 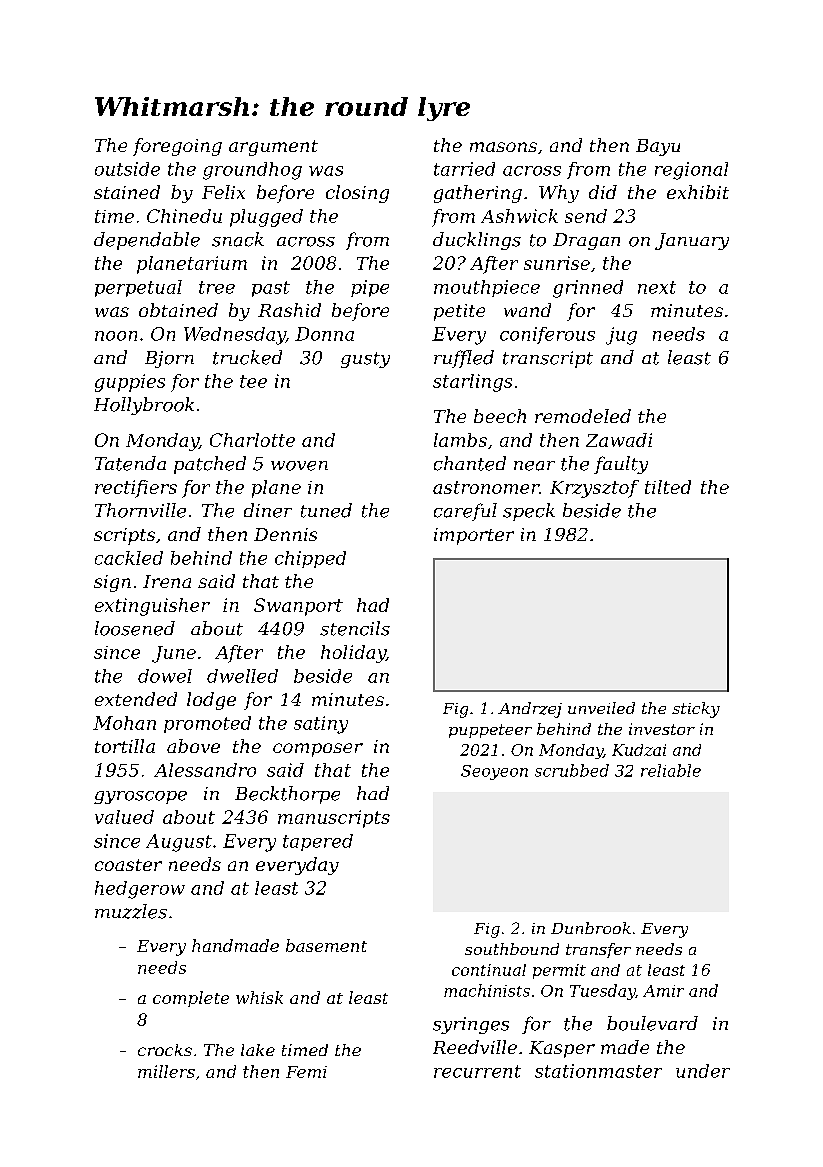 What do you see at coordinates (594, 489) in the document?
I see `Krzysztof` at bounding box center [594, 489].
